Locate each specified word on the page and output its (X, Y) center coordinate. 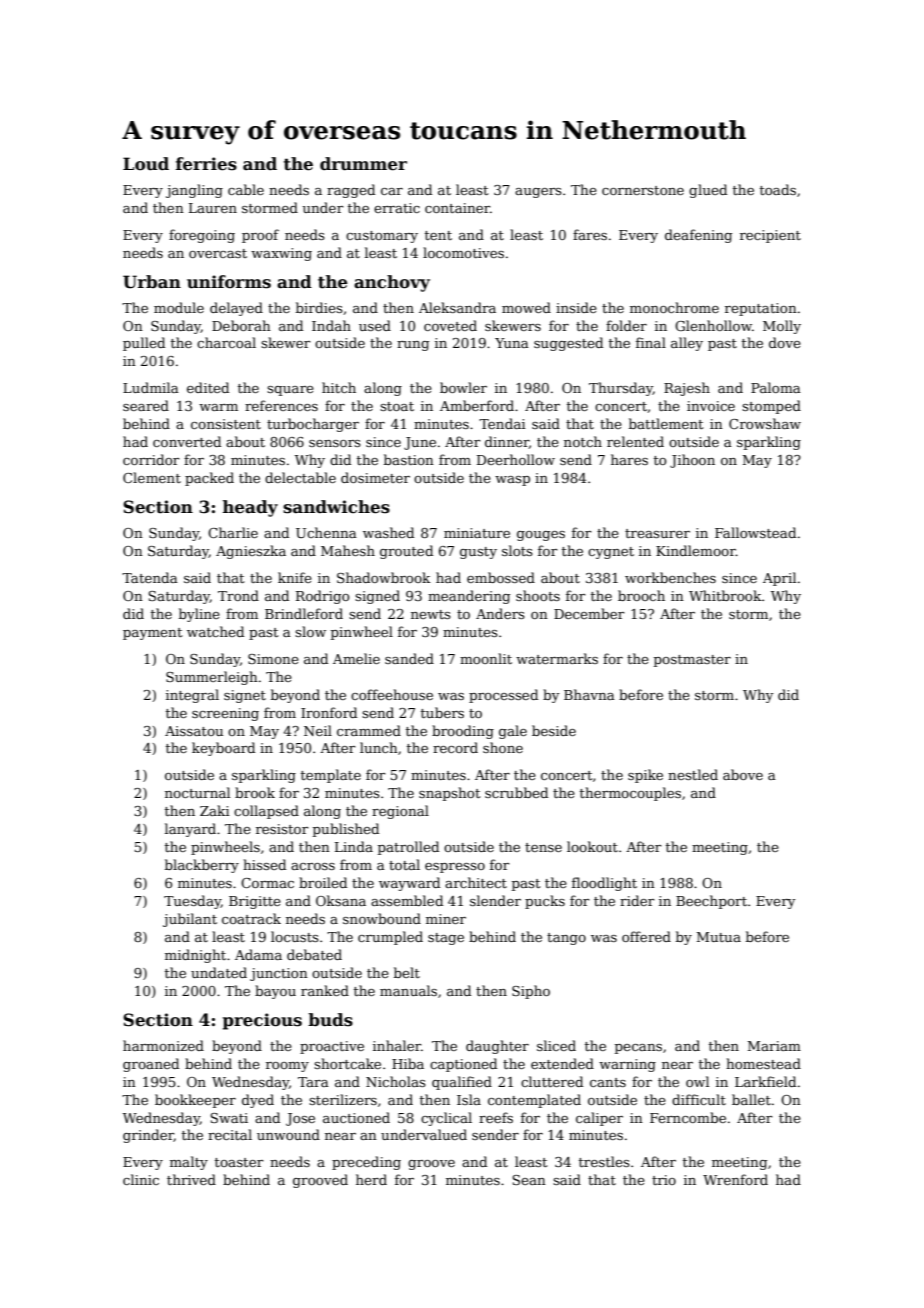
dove (785, 342)
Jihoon (692, 461)
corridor (151, 459)
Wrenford (735, 1179)
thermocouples (630, 794)
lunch (379, 747)
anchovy (392, 283)
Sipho (531, 992)
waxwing (281, 254)
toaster (239, 1162)
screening (225, 714)
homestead (763, 1063)
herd (371, 1179)
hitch (339, 387)
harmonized (163, 1045)
